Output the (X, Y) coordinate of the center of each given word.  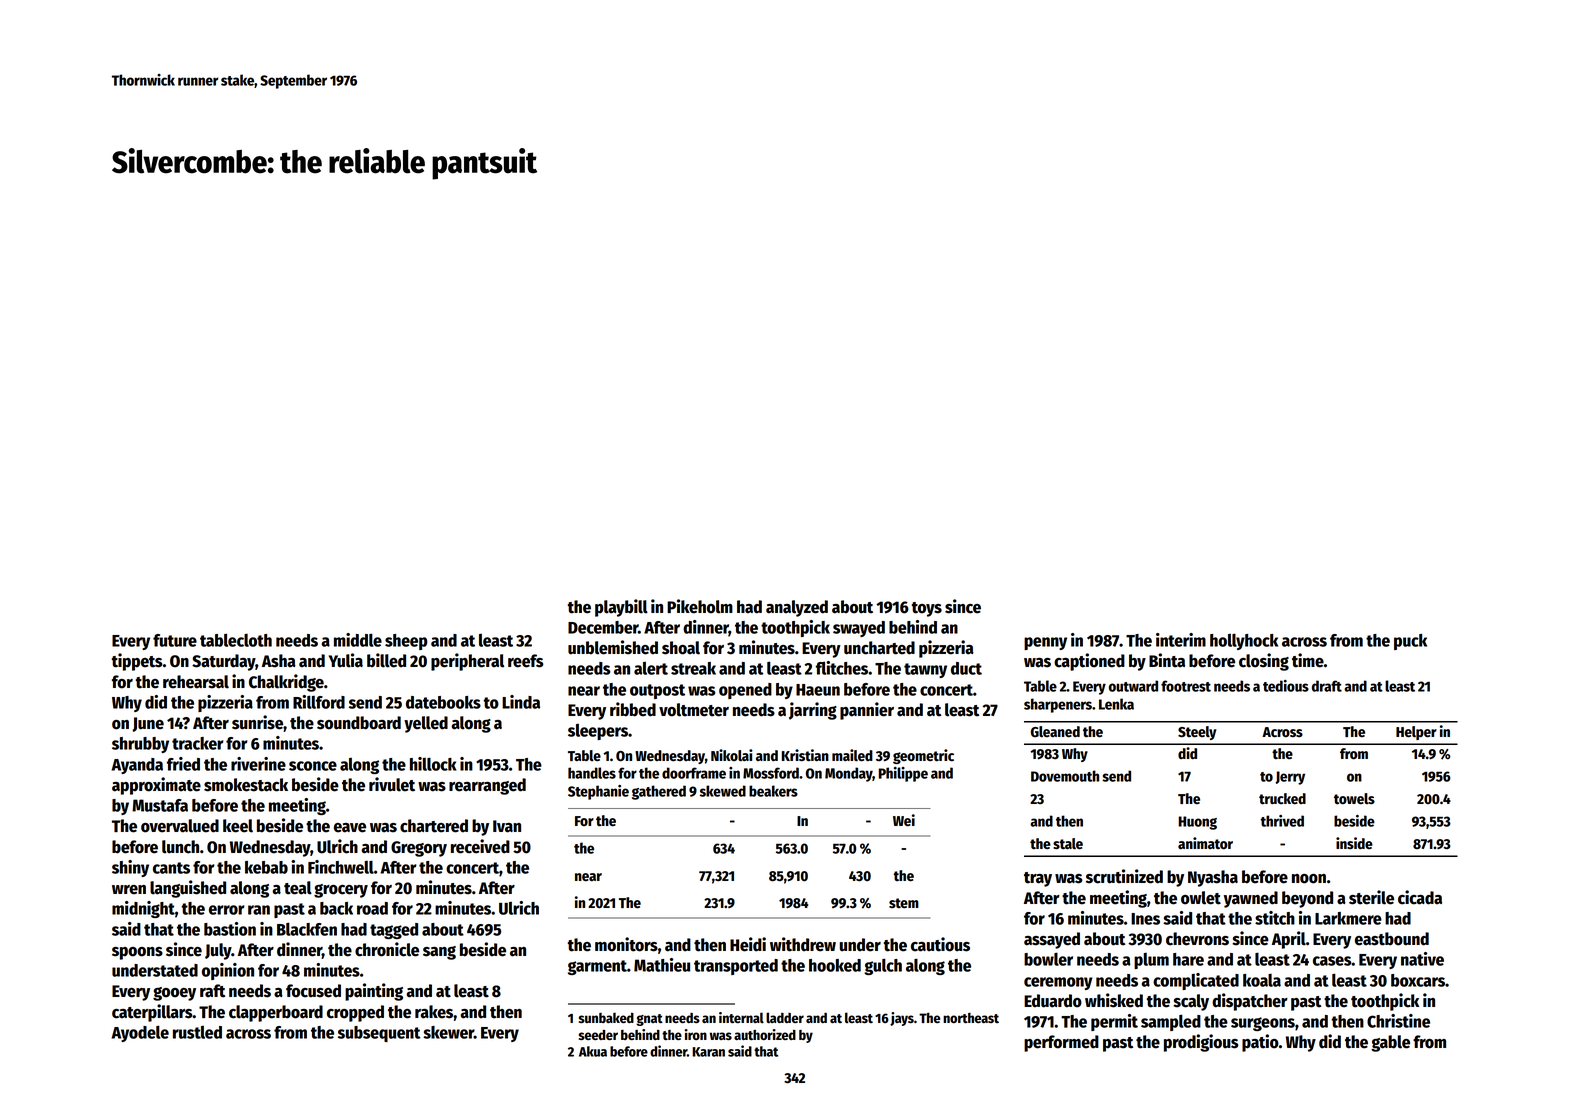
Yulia (346, 660)
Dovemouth (1065, 776)
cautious (940, 944)
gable (1390, 1043)
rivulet (392, 784)
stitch (1275, 918)
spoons (137, 953)
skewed (723, 791)
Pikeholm (700, 606)
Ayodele (140, 1033)
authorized (765, 1034)
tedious (1286, 686)
